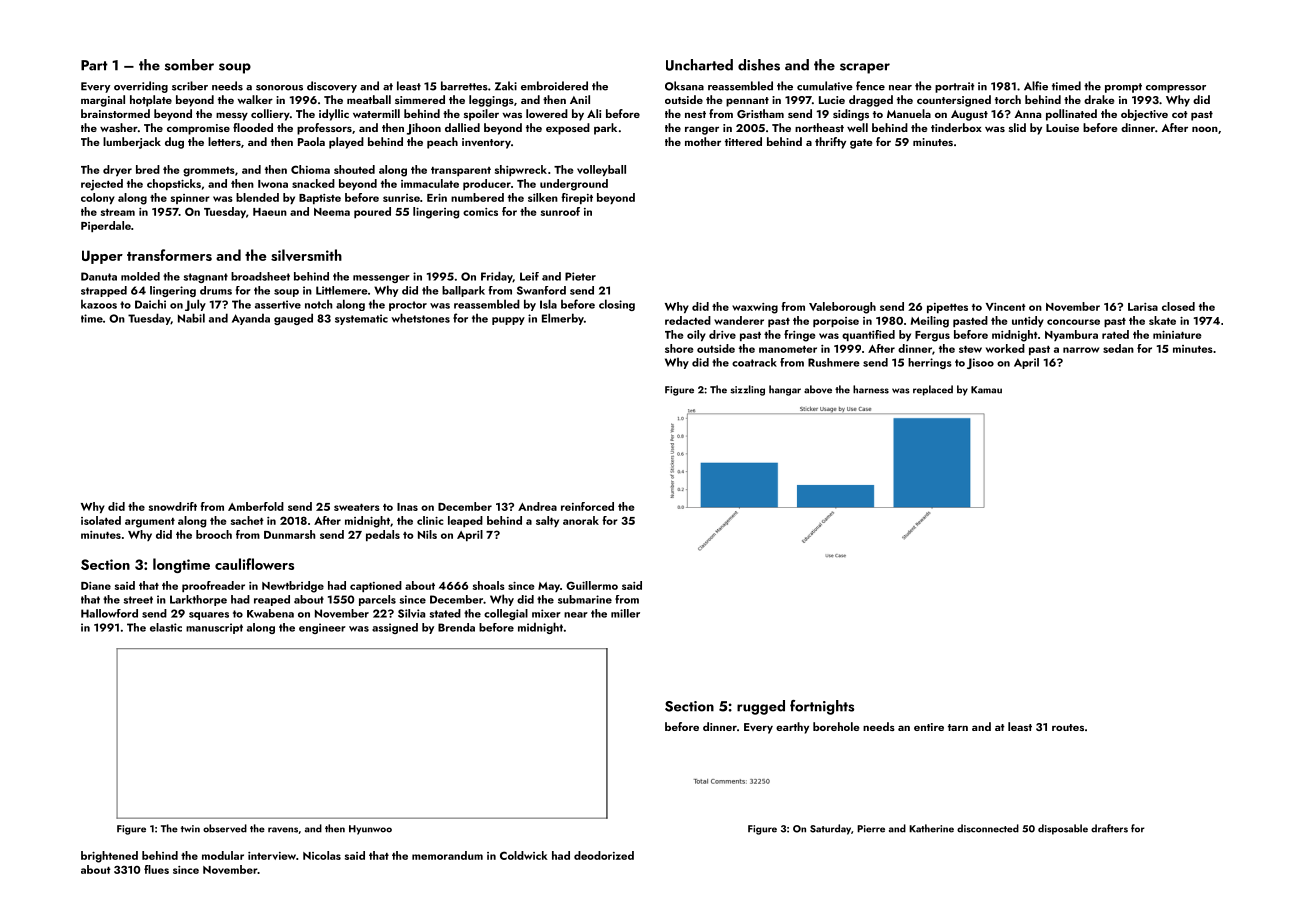 The height and width of the image is (924, 1308). What do you see at coordinates (933, 390) in the image?
I see `replaced` at bounding box center [933, 390].
